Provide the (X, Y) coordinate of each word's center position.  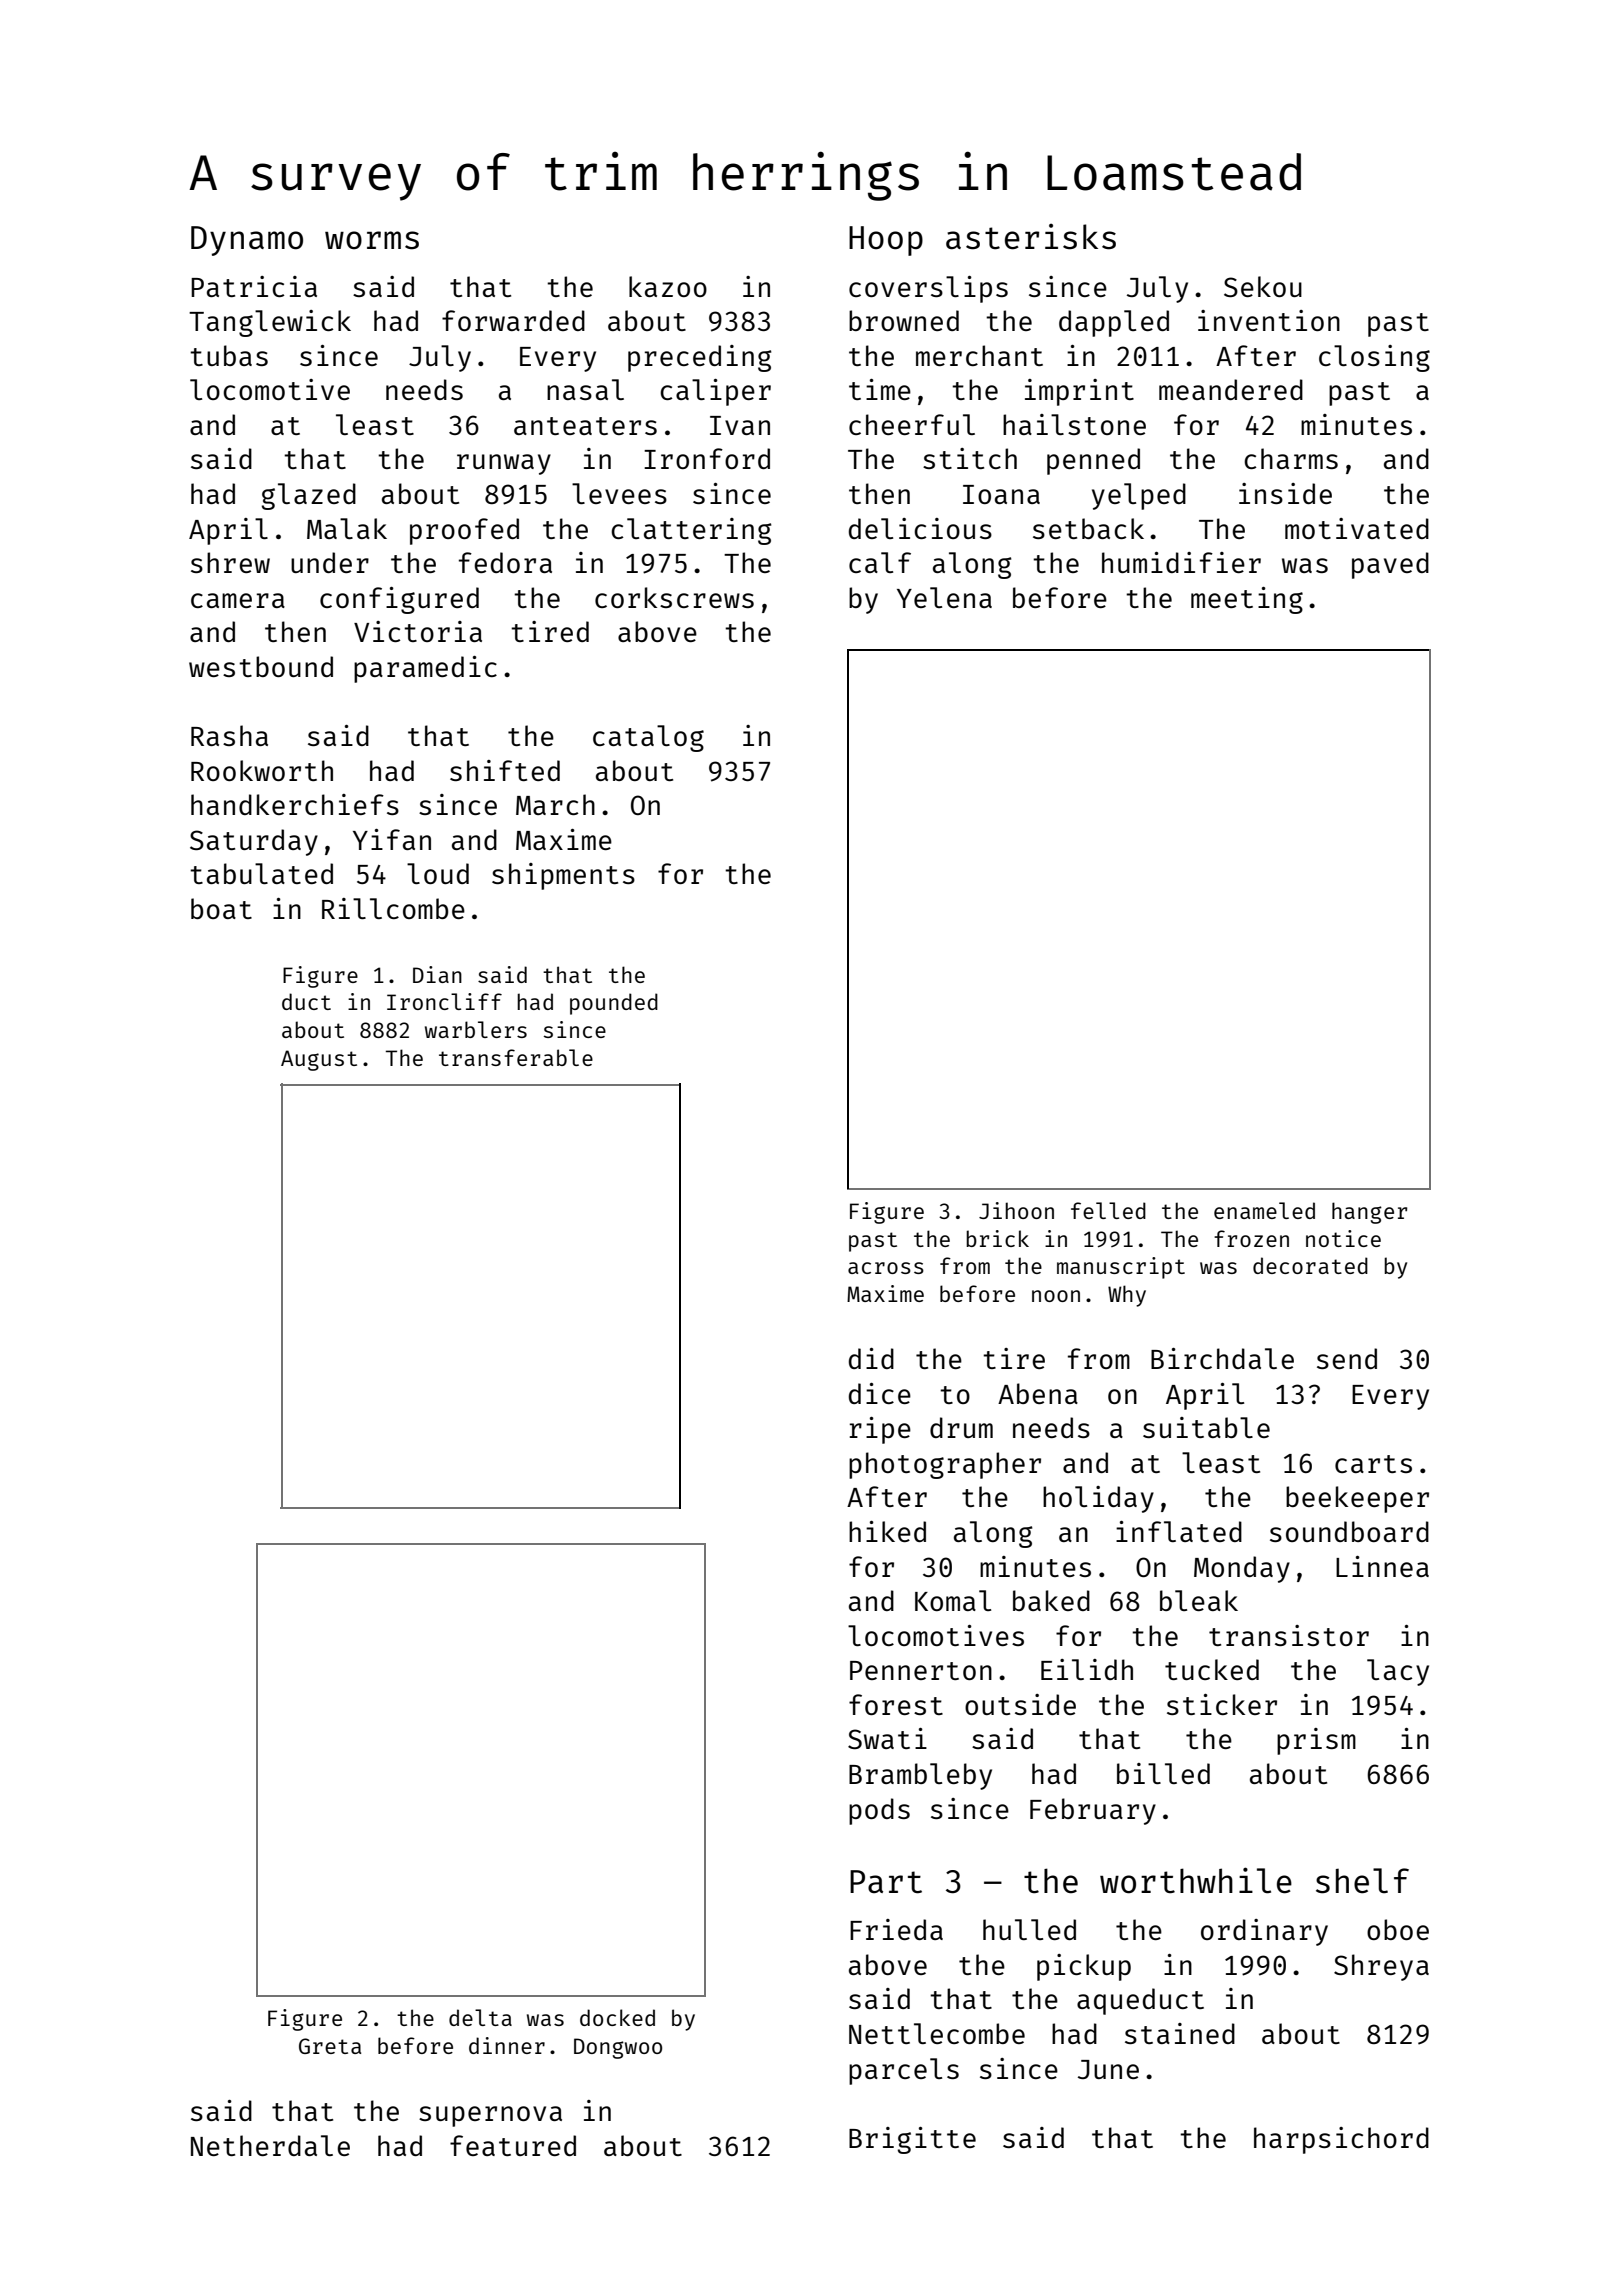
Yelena (944, 597)
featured (513, 2145)
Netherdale (270, 2145)
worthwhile (1196, 1880)
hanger (1369, 1213)
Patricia (254, 286)
